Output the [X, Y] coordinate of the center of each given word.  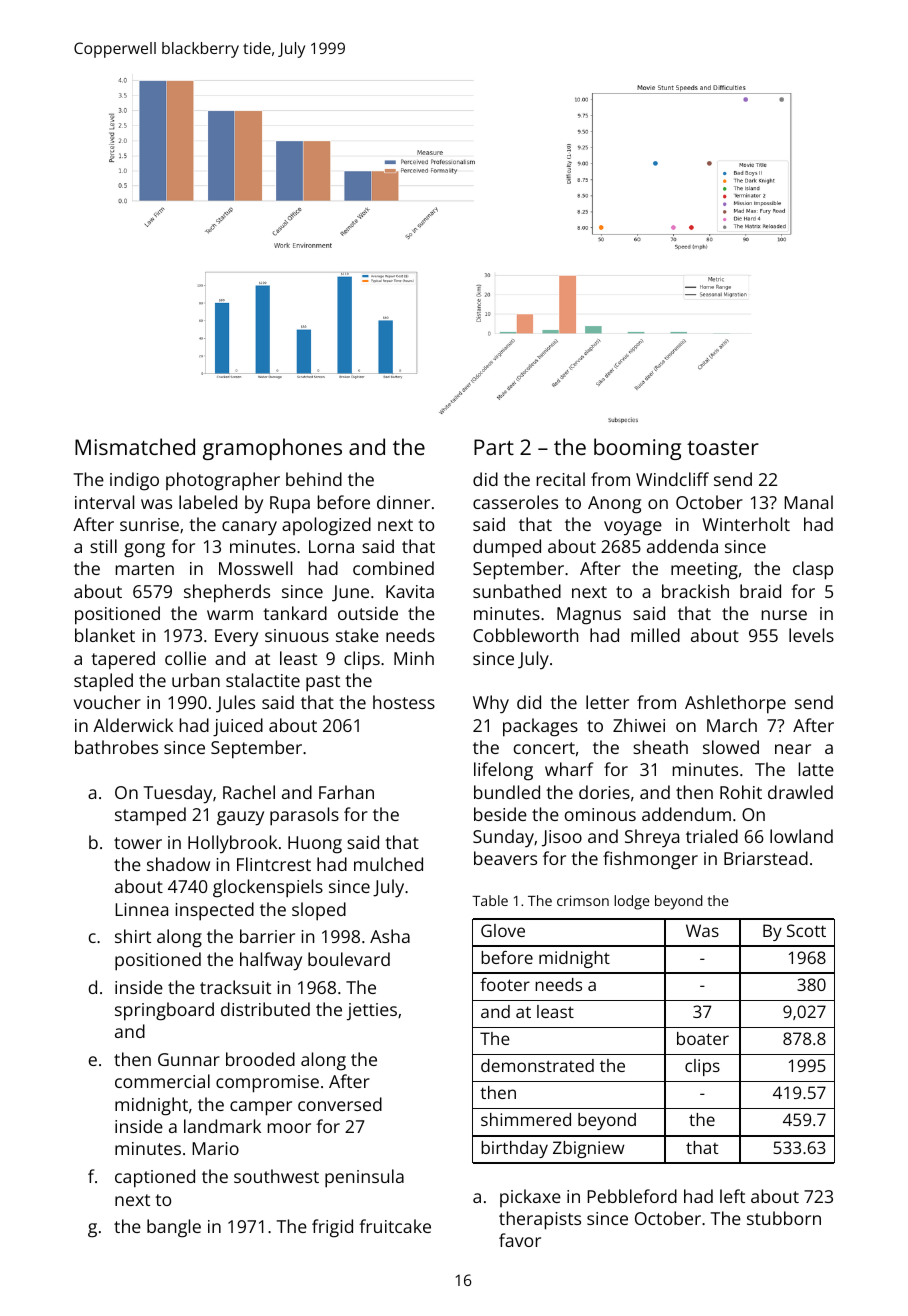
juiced [238, 727]
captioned [155, 1178]
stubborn [784, 1218]
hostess [404, 702]
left [732, 1196]
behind [314, 479]
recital [561, 479]
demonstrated [537, 1065]
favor [520, 1240]
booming [637, 449]
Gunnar [189, 1059]
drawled [800, 792]
